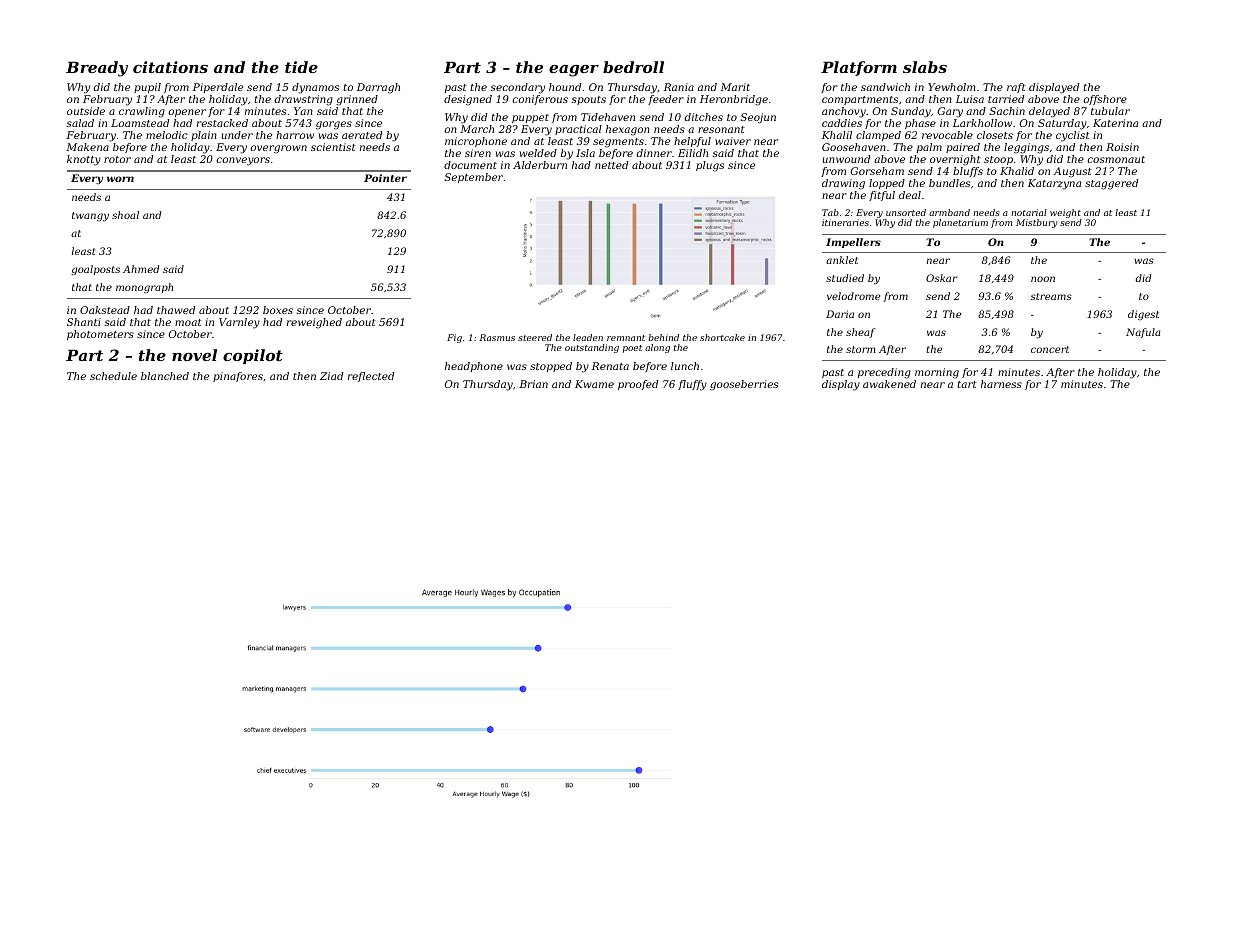 The height and width of the page is (952, 1233). Describe the element at coordinates (1026, 148) in the page. I see `leggings` at that location.
